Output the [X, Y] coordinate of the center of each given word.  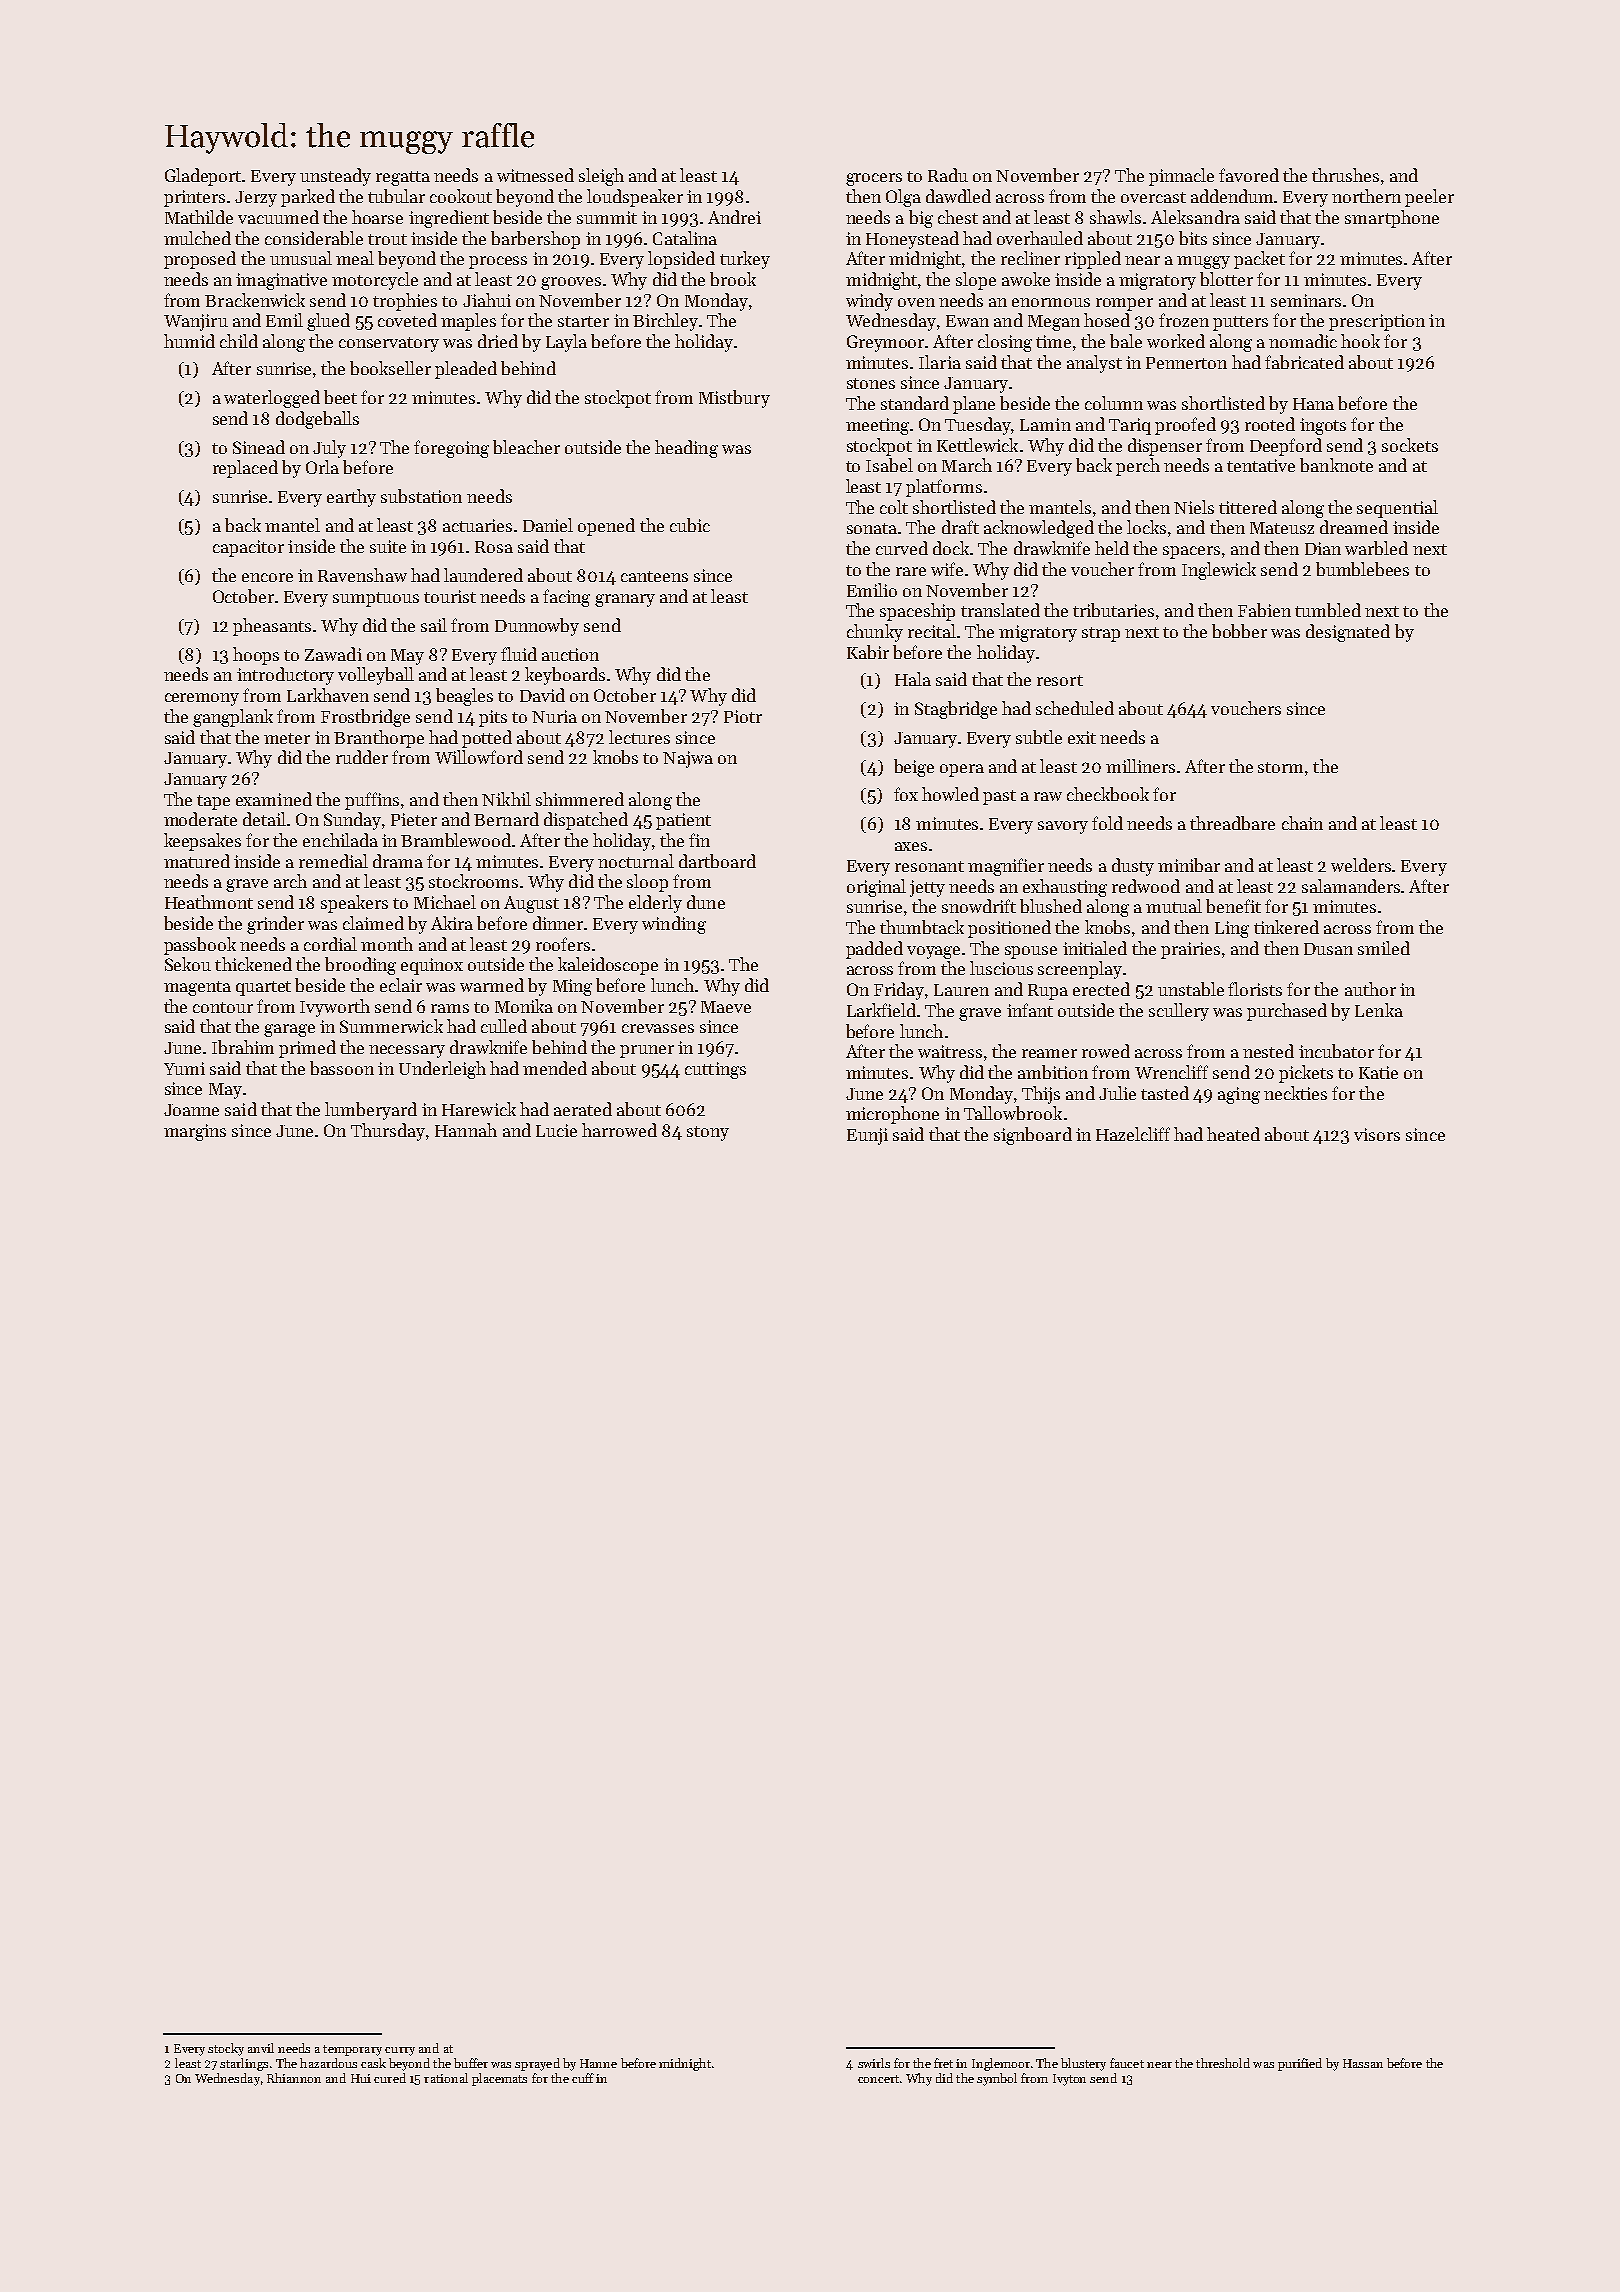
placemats [499, 2079]
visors [1377, 1134]
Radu [948, 175]
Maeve [726, 1007]
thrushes [1345, 175]
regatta [403, 178]
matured [197, 861]
